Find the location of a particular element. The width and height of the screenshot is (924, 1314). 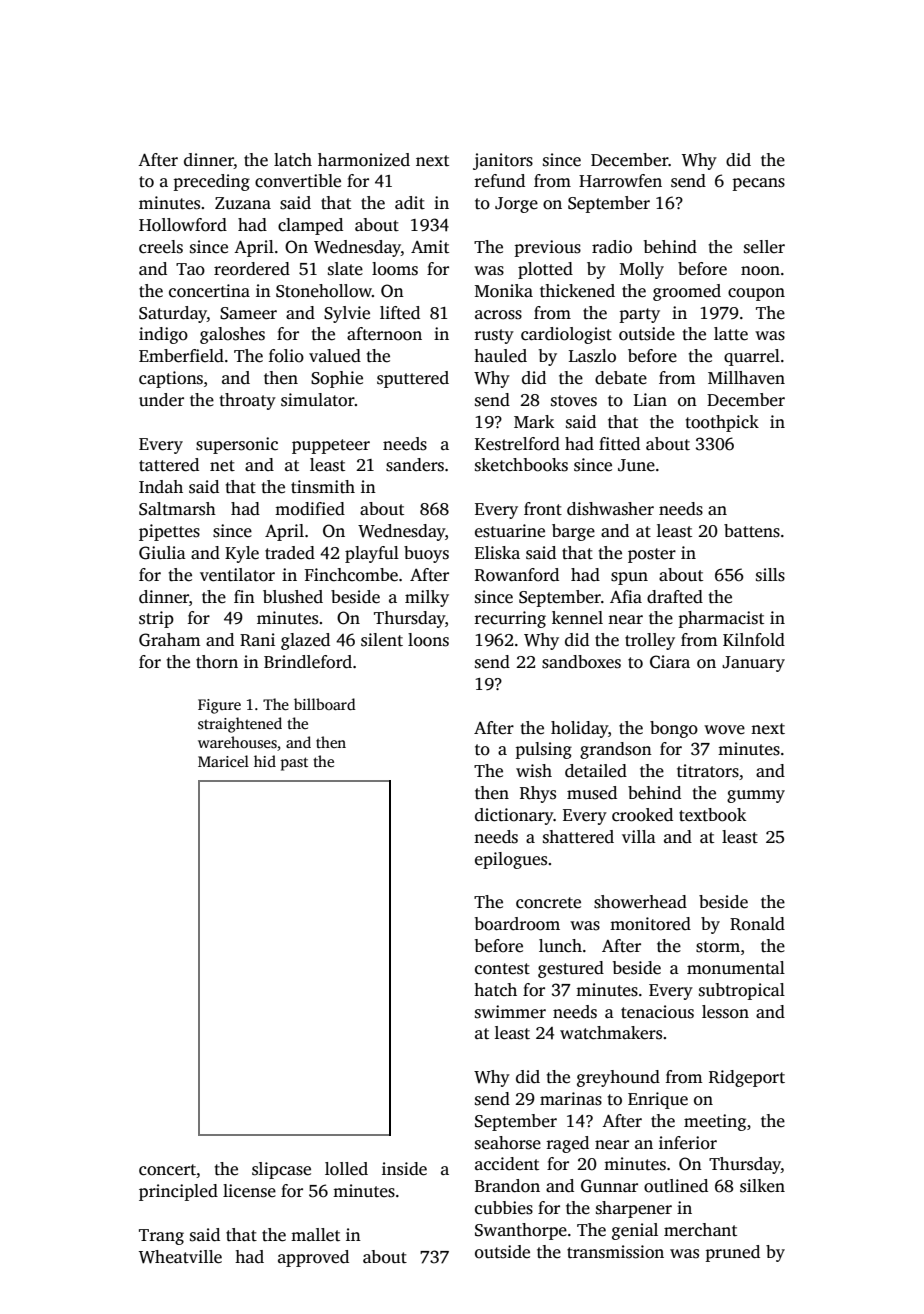

Harrowfen is located at coordinates (620, 181).
